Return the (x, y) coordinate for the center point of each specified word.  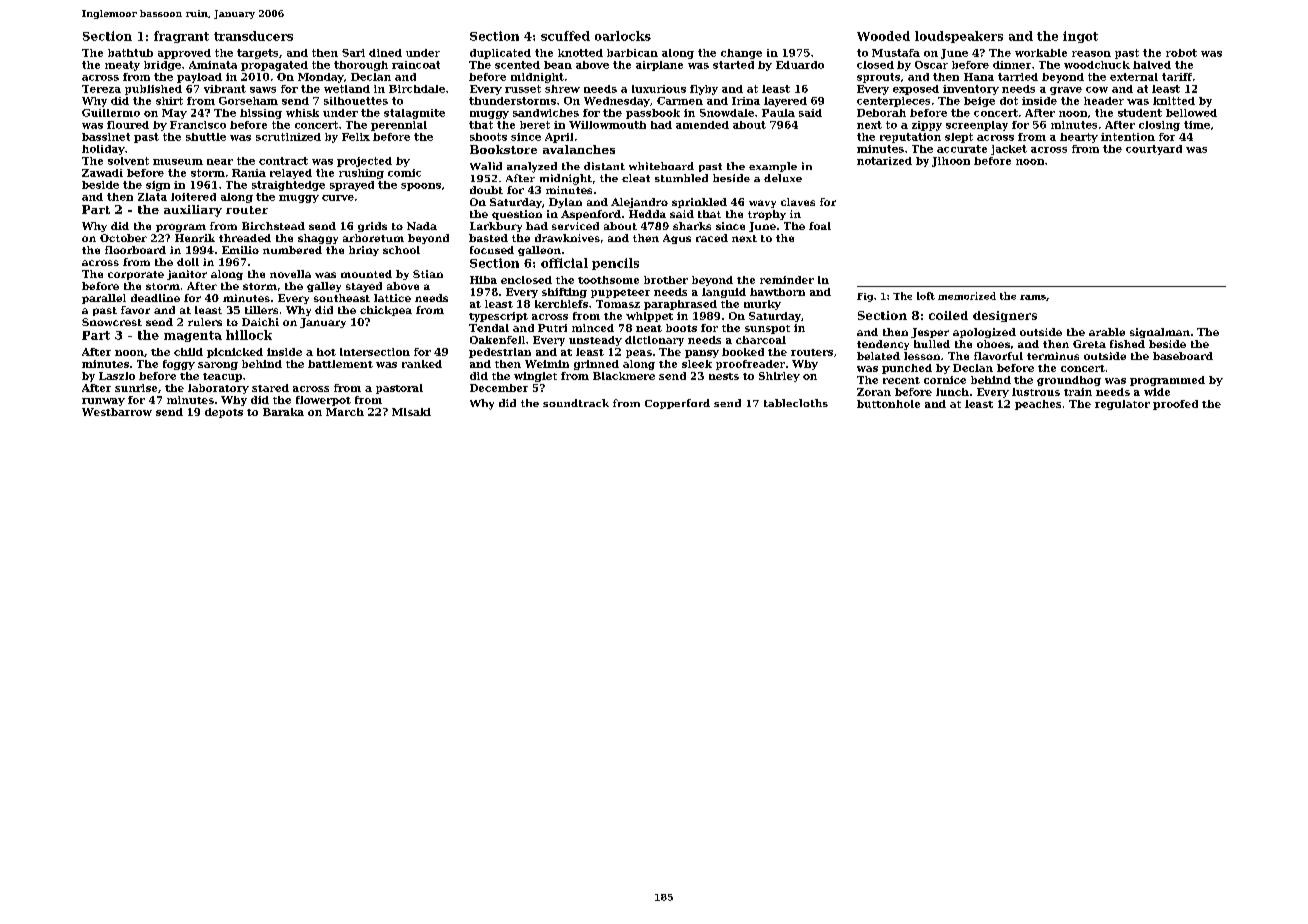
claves (798, 202)
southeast (342, 298)
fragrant (181, 37)
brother (666, 280)
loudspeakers (959, 37)
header (1104, 101)
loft (926, 296)
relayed (291, 174)
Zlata (152, 197)
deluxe (783, 178)
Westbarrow (117, 412)
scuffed (565, 36)
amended (702, 125)
